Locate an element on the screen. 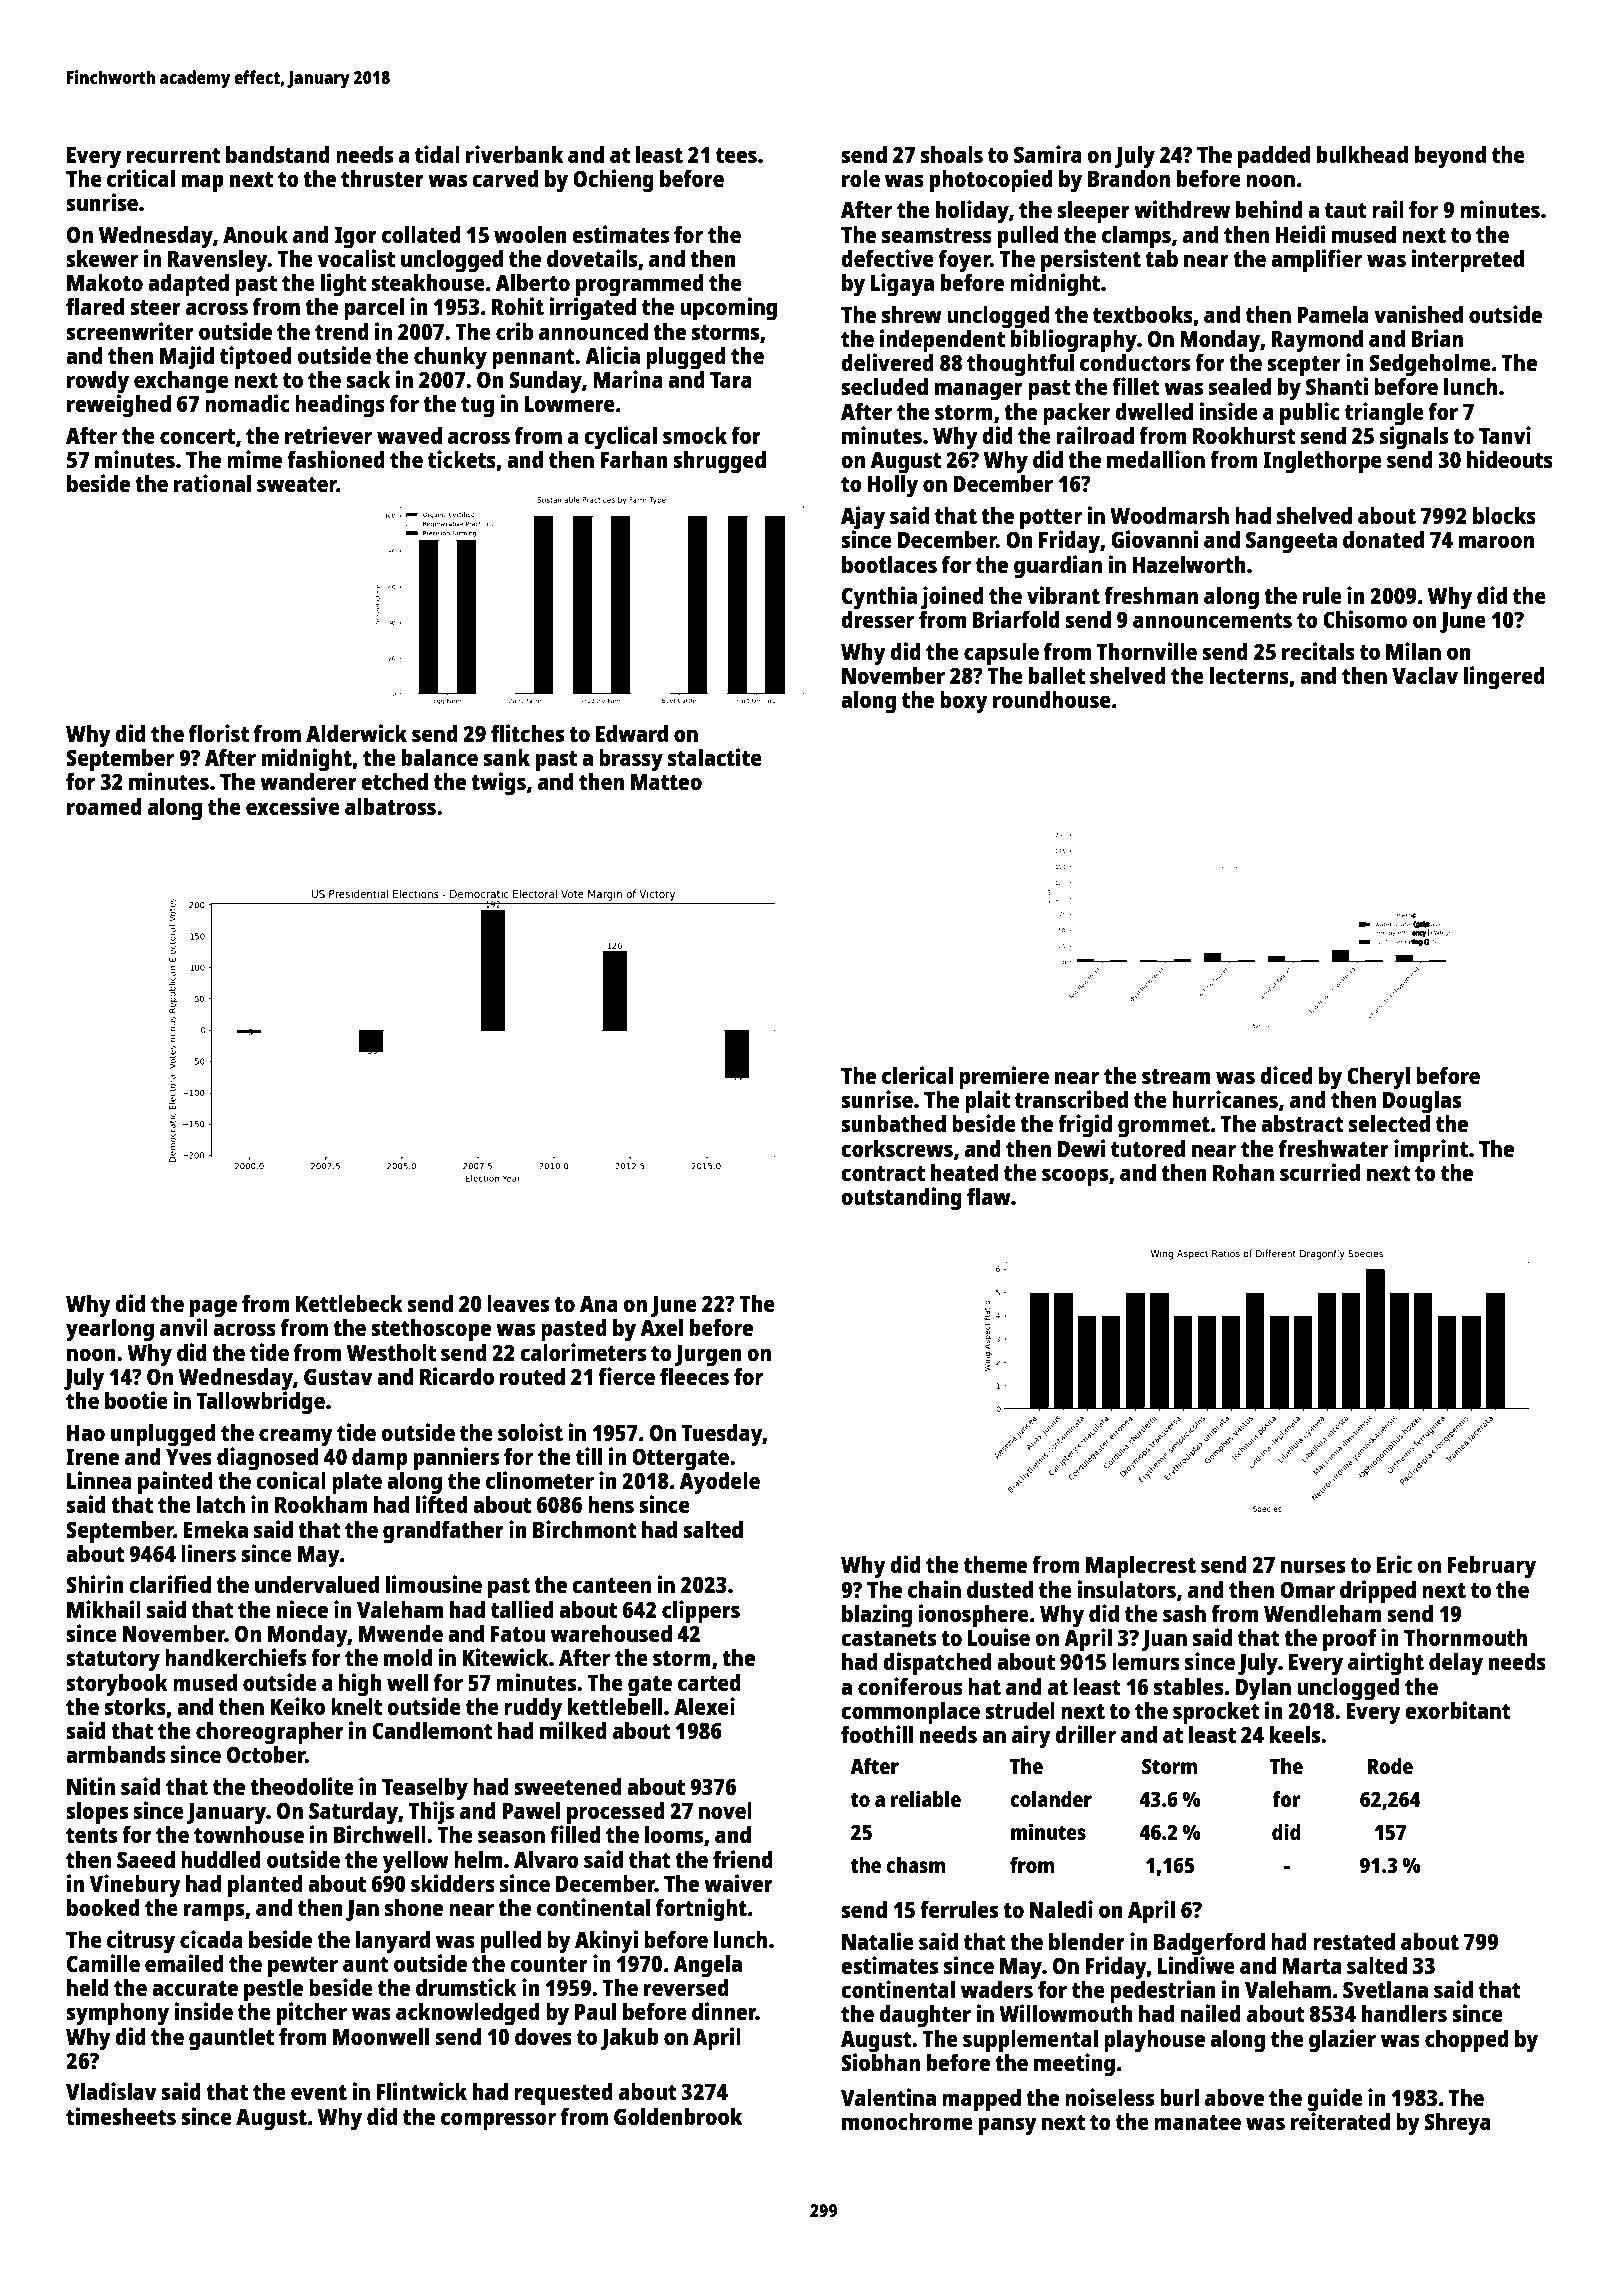 This screenshot has width=1620, height=2292. collated is located at coordinates (421, 234).
